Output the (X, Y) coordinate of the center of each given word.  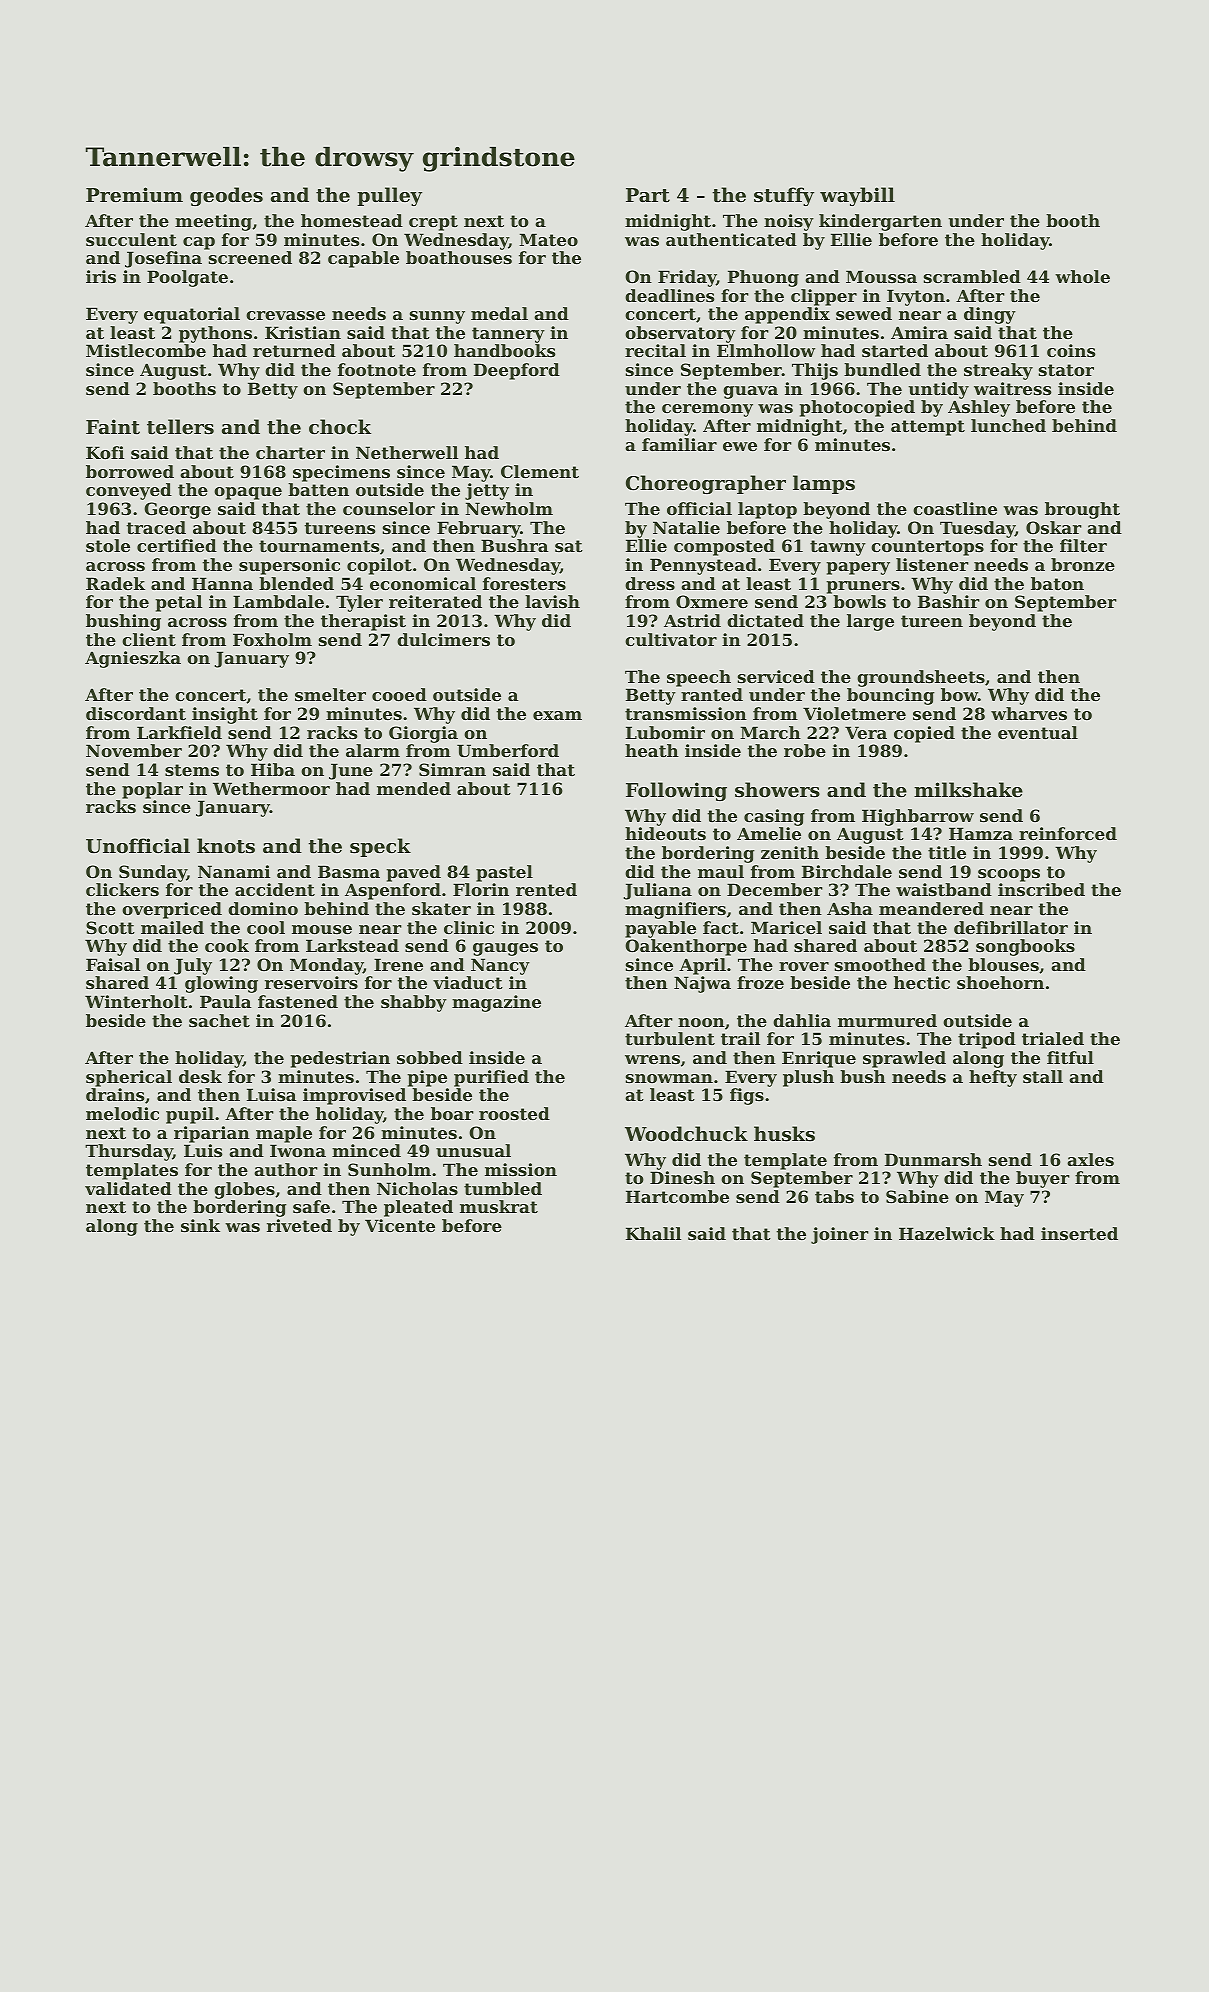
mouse (322, 929)
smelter (330, 694)
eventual (1038, 732)
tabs (834, 1196)
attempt (928, 428)
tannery (508, 335)
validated (128, 1188)
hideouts (665, 833)
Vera (866, 732)
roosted (514, 1113)
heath (652, 750)
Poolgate (187, 278)
